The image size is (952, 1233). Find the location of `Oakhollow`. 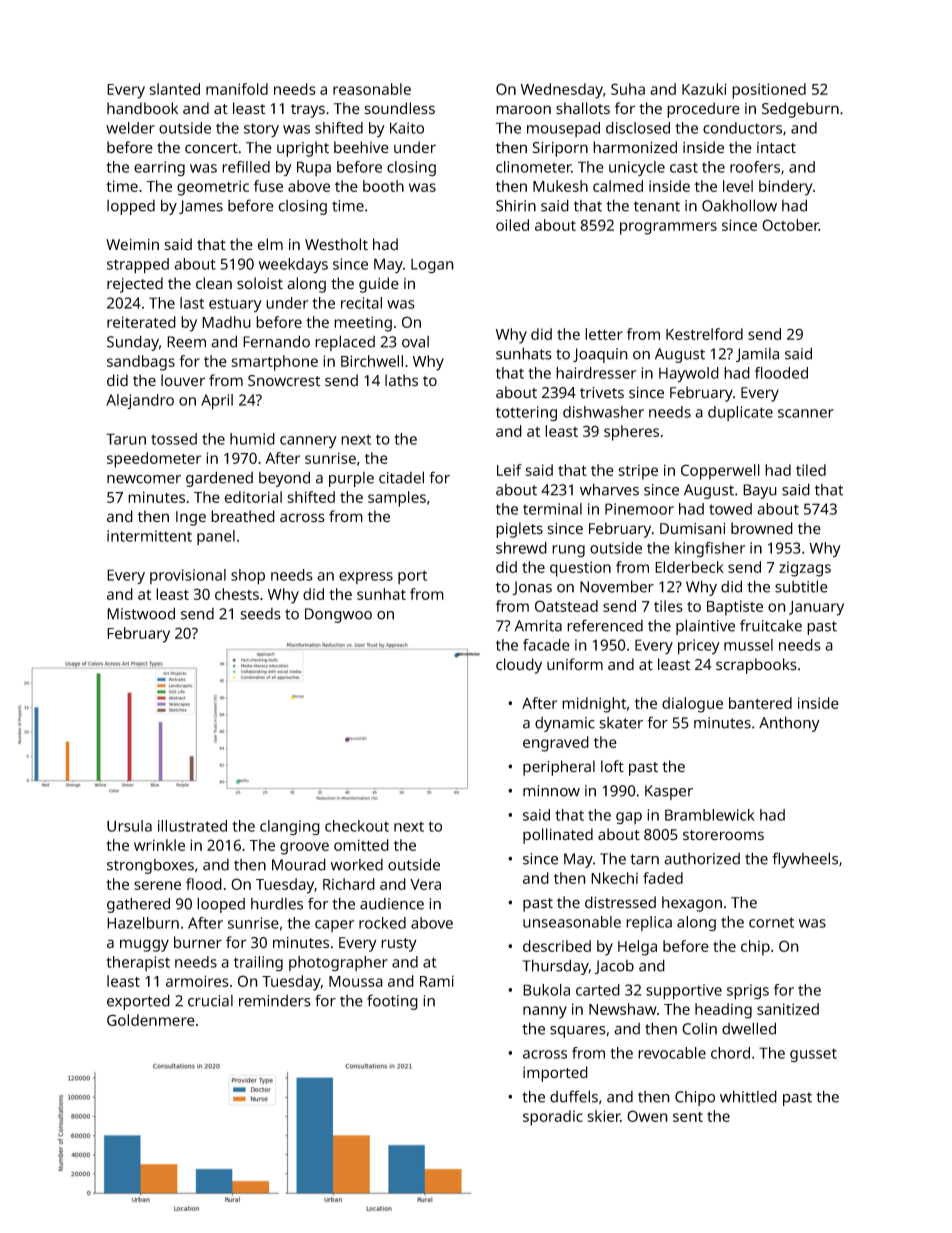

Oakhollow is located at coordinates (739, 205).
